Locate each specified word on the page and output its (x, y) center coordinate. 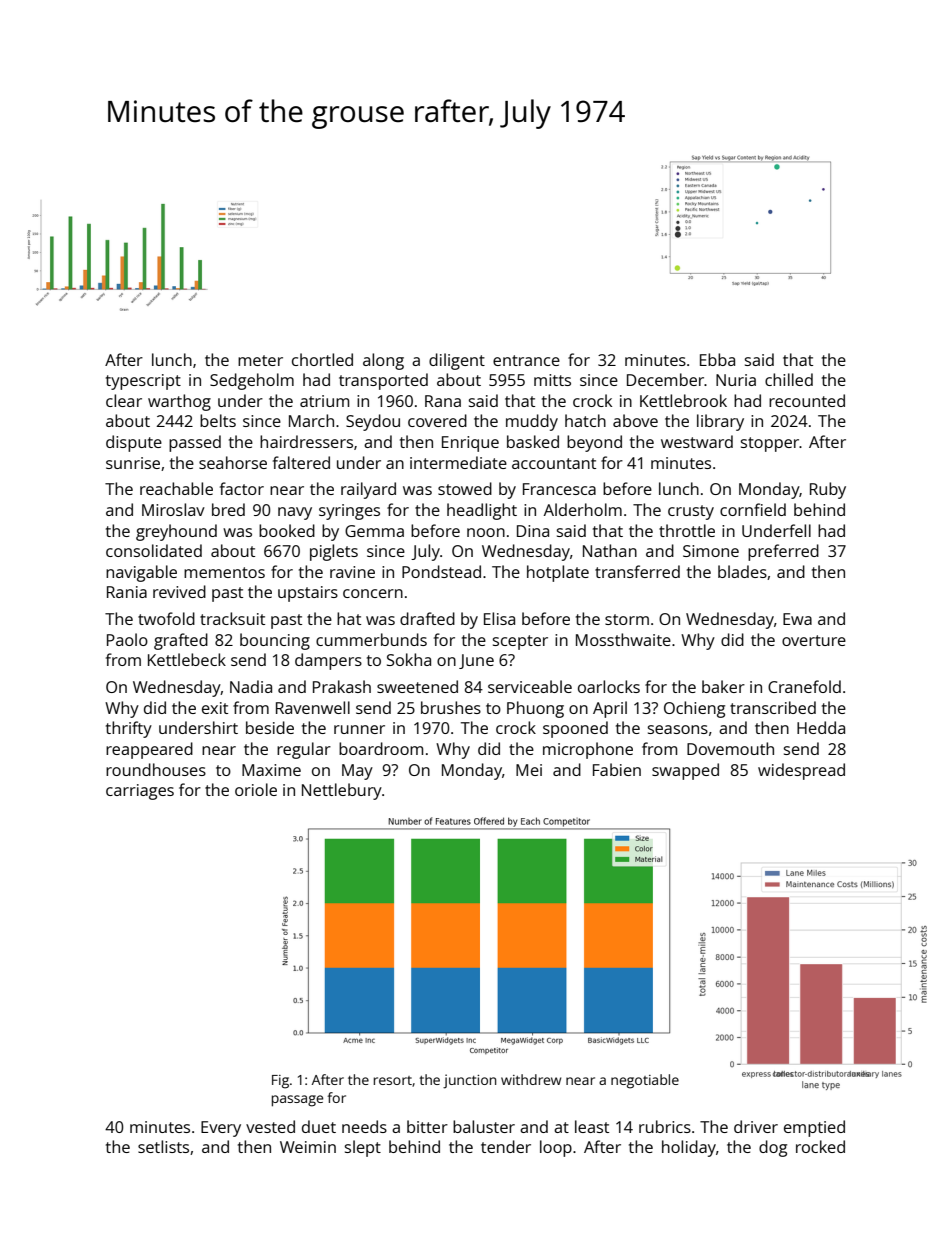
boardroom (381, 748)
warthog (179, 402)
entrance (526, 360)
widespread (801, 771)
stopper (770, 444)
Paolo (127, 639)
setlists (163, 1146)
